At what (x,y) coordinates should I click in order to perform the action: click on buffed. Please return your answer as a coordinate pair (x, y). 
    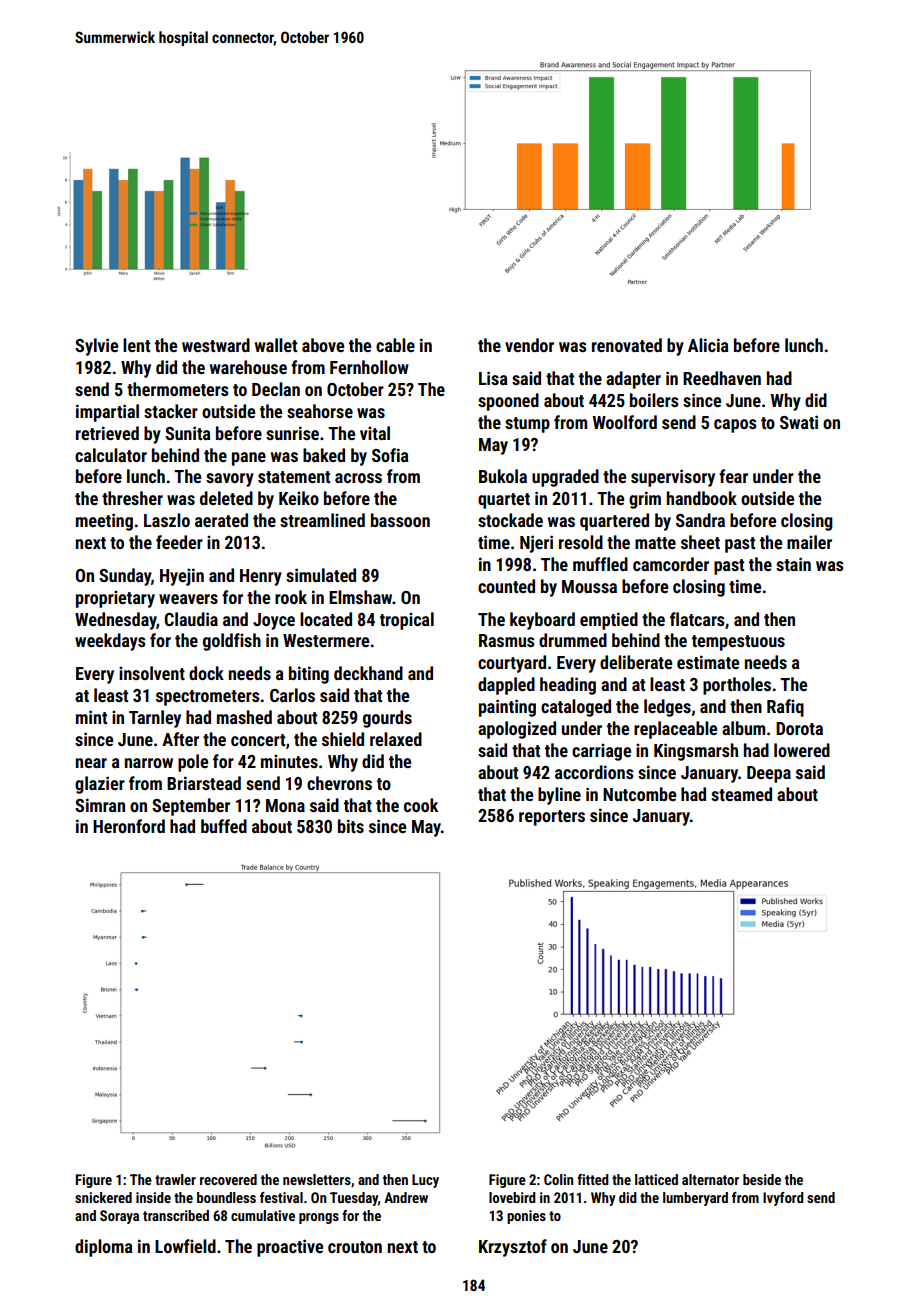
    Looking at the image, I should click on (224, 826).
